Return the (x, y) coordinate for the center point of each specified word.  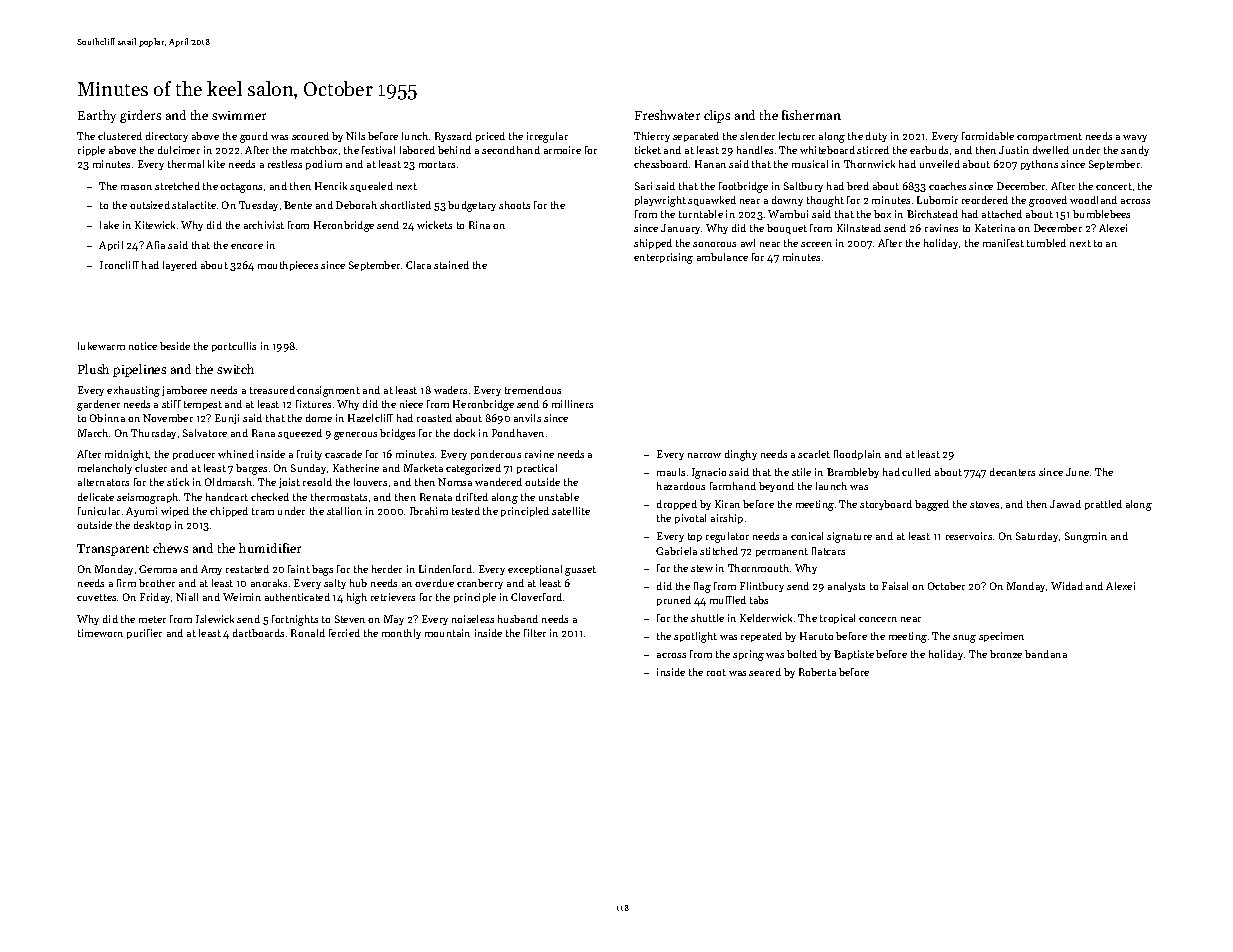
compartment (1049, 137)
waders (450, 390)
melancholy (105, 469)
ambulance (722, 257)
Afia (155, 245)
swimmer (239, 115)
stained (451, 265)
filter (535, 633)
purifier (144, 634)
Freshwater (667, 115)
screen (816, 244)
